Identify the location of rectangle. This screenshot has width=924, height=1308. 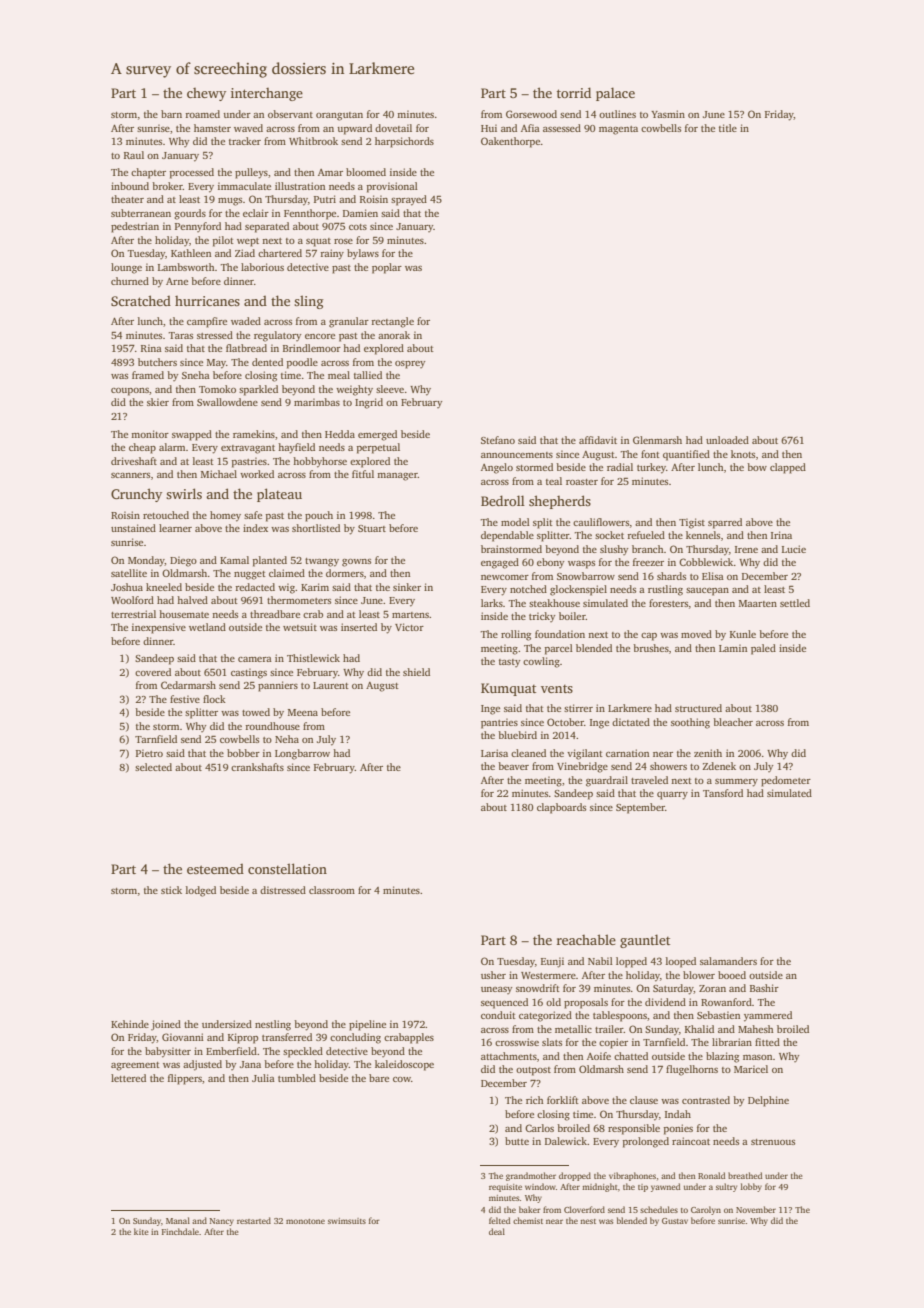
(393, 322).
